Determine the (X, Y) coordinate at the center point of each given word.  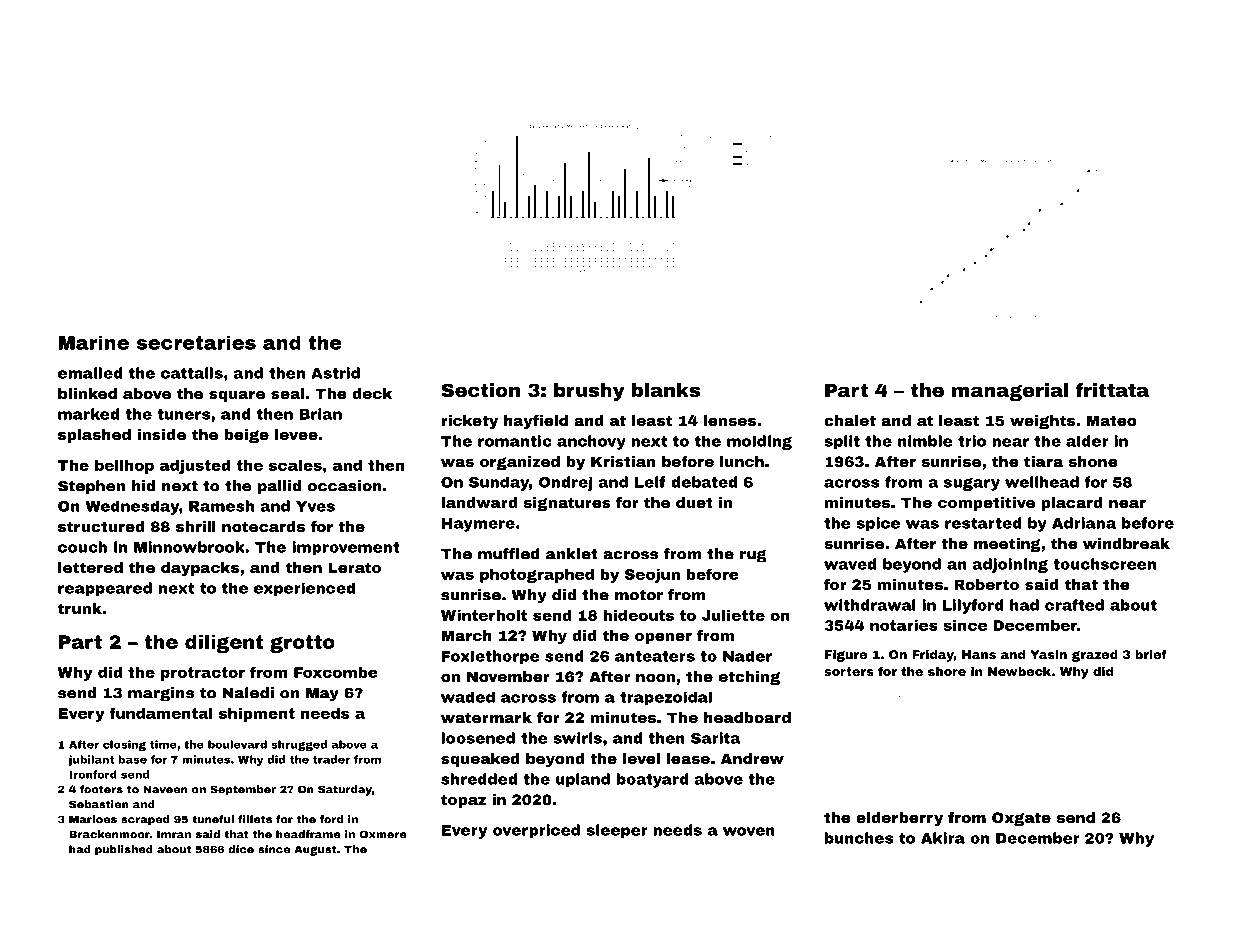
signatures (567, 504)
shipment (257, 715)
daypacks (200, 569)
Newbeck (1019, 671)
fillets (255, 819)
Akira (943, 838)
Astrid (335, 373)
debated (704, 482)
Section (480, 390)
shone (1093, 461)
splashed (94, 436)
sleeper (617, 831)
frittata (1112, 390)
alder (1087, 441)
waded (468, 697)
